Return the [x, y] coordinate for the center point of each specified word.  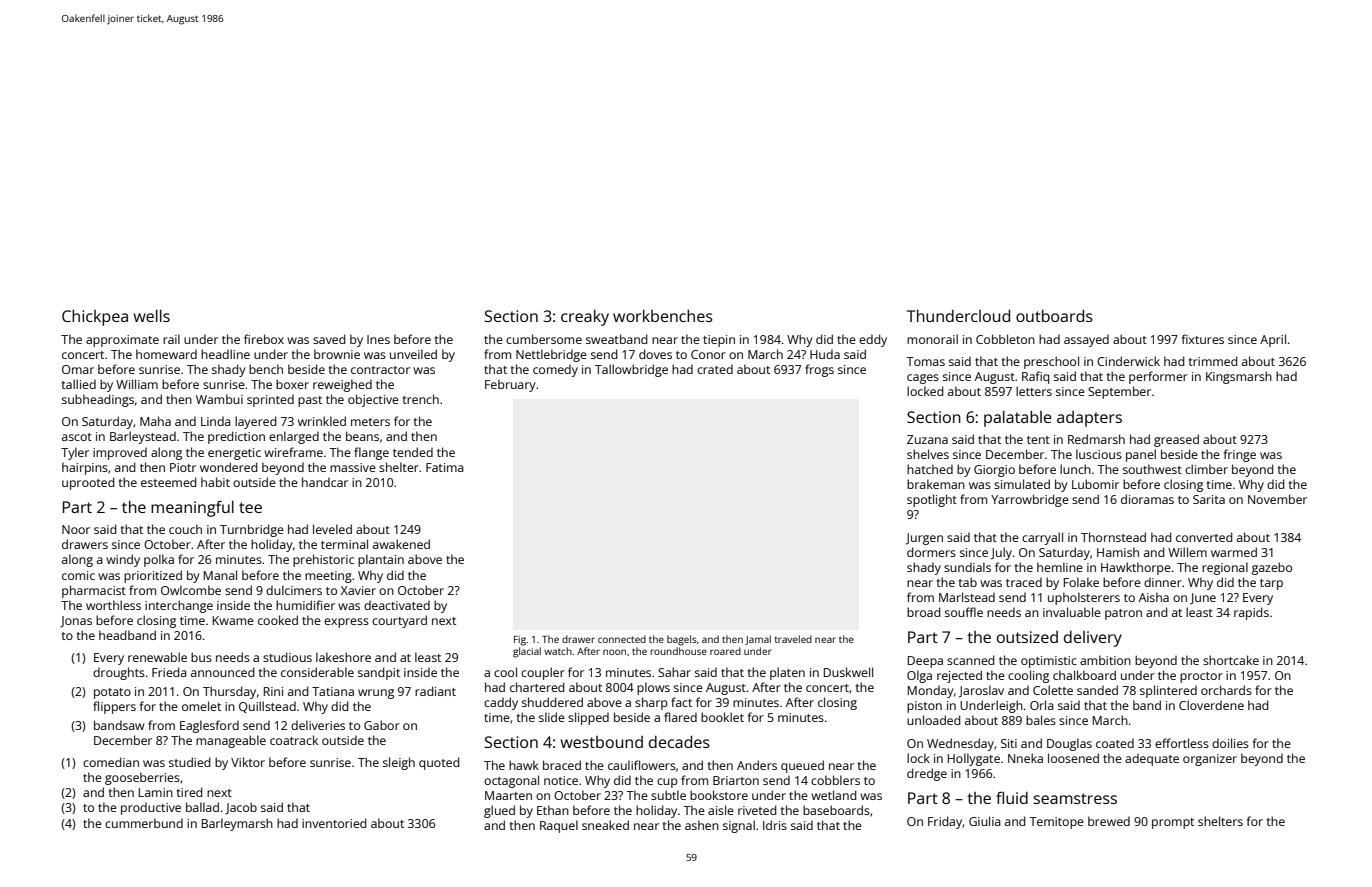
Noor [76, 529]
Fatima [445, 467]
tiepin [719, 341]
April [1273, 340]
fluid [1012, 797]
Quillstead [267, 707]
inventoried [334, 823]
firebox [264, 339]
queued [802, 766]
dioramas [1147, 499]
